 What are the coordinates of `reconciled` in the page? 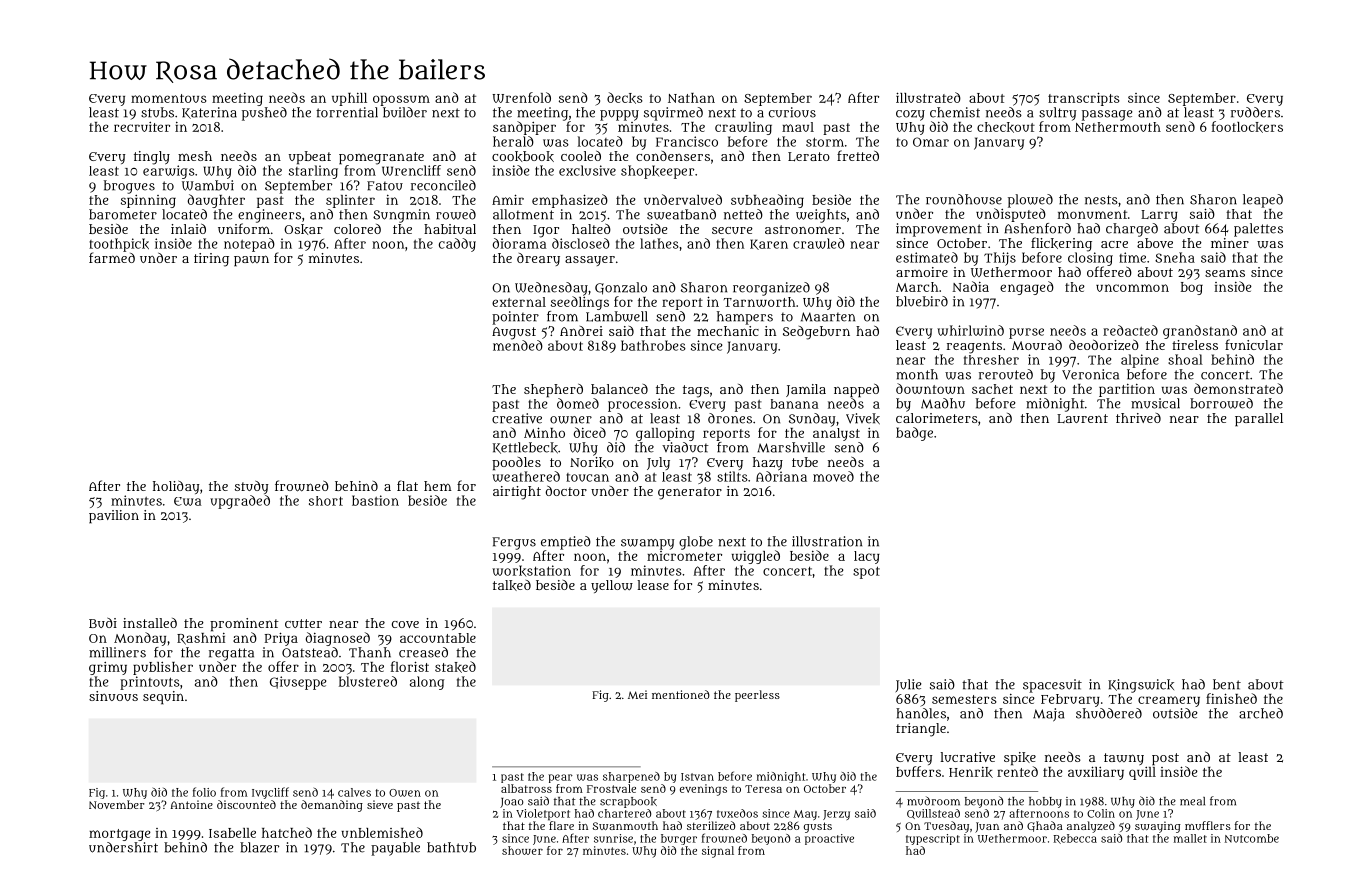 It's located at (443, 185).
